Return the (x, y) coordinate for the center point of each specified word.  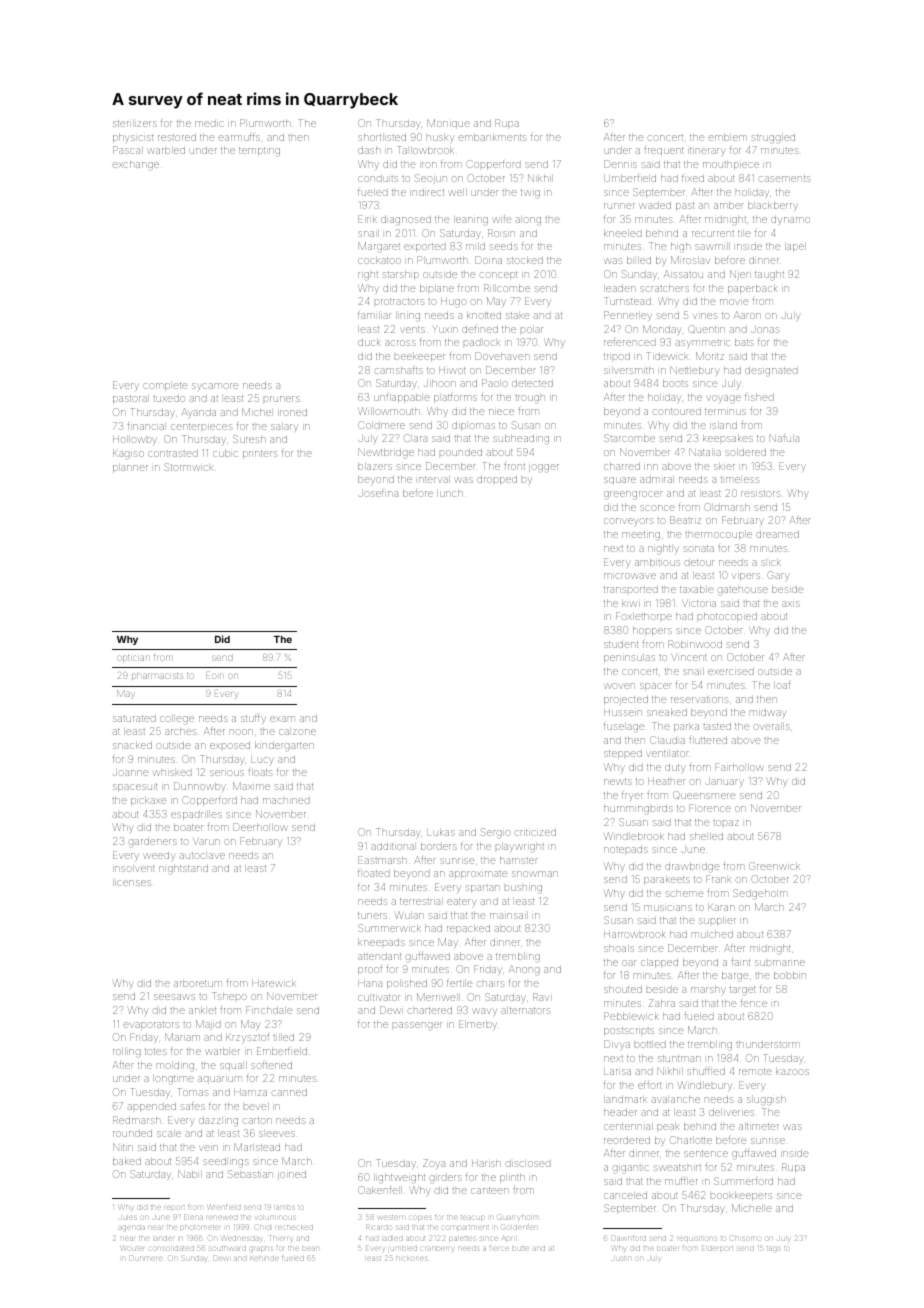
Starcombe (629, 438)
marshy (708, 990)
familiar (374, 315)
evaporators (151, 1025)
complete (165, 386)
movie (734, 302)
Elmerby (478, 1024)
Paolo (495, 383)
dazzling (218, 1122)
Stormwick (188, 467)
